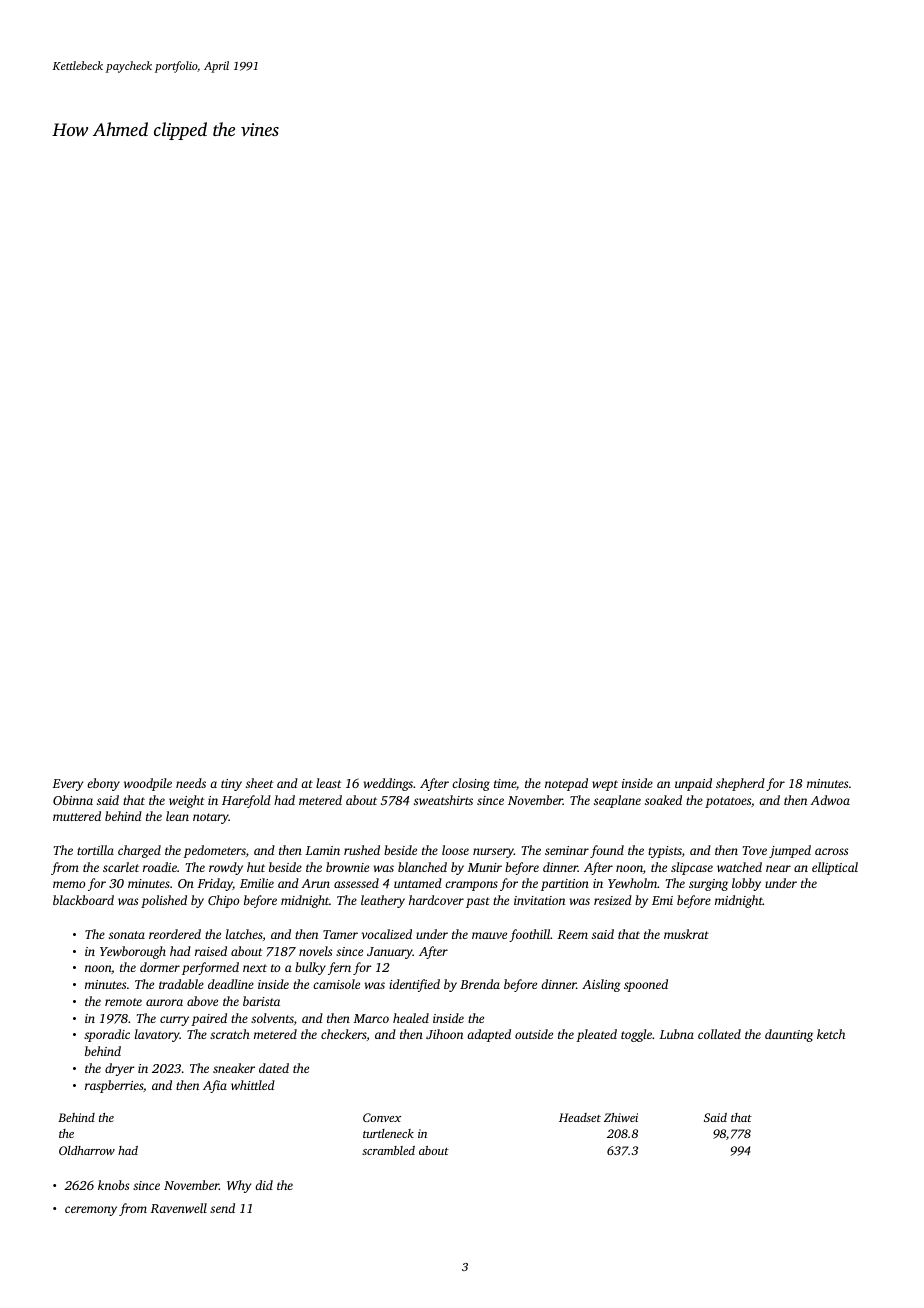 This screenshot has width=924, height=1308. What do you see at coordinates (388, 1150) in the screenshot?
I see `scrambled` at bounding box center [388, 1150].
